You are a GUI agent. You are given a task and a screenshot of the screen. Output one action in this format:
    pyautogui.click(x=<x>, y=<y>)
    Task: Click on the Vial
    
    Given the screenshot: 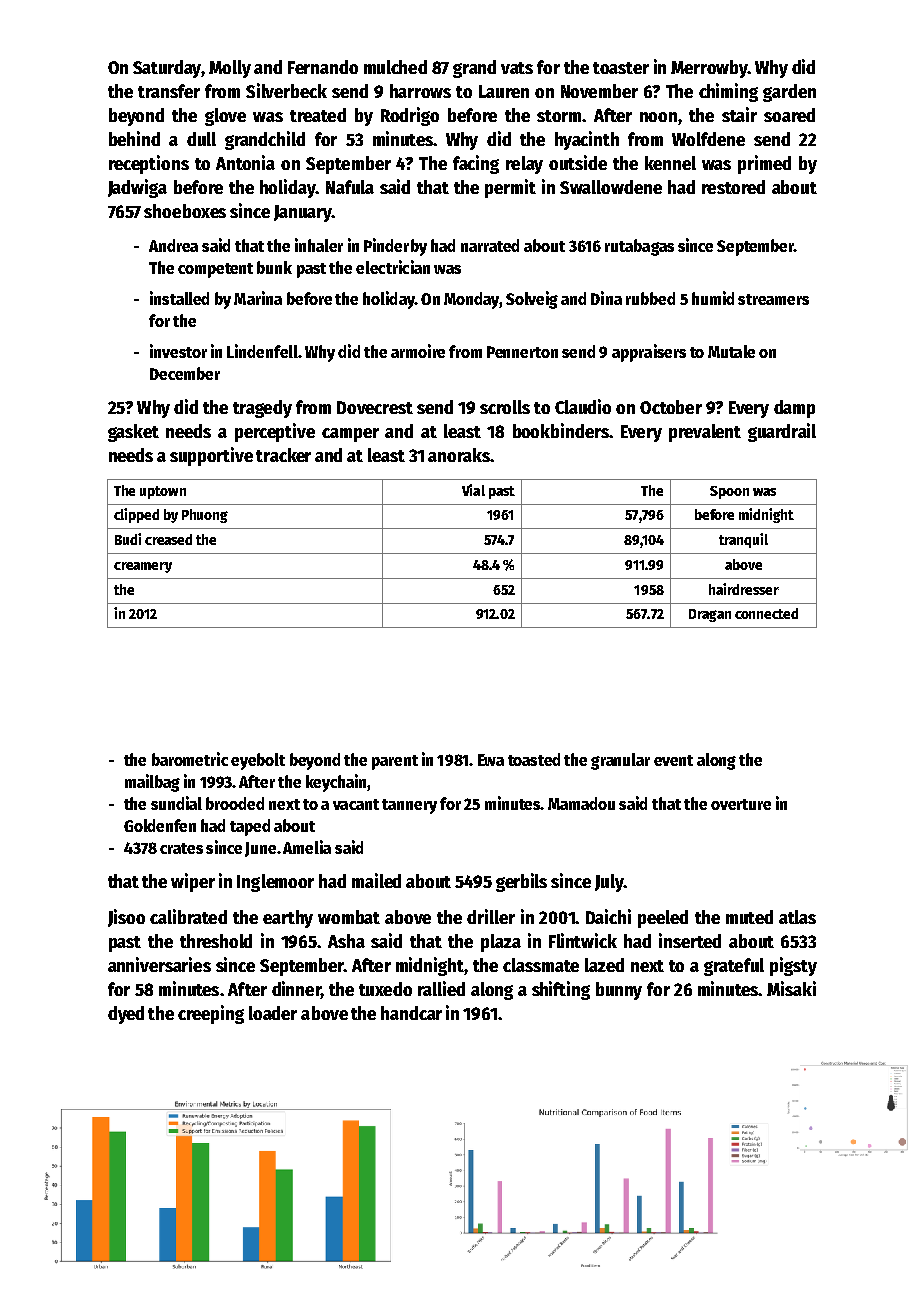 What is the action you would take?
    pyautogui.click(x=473, y=490)
